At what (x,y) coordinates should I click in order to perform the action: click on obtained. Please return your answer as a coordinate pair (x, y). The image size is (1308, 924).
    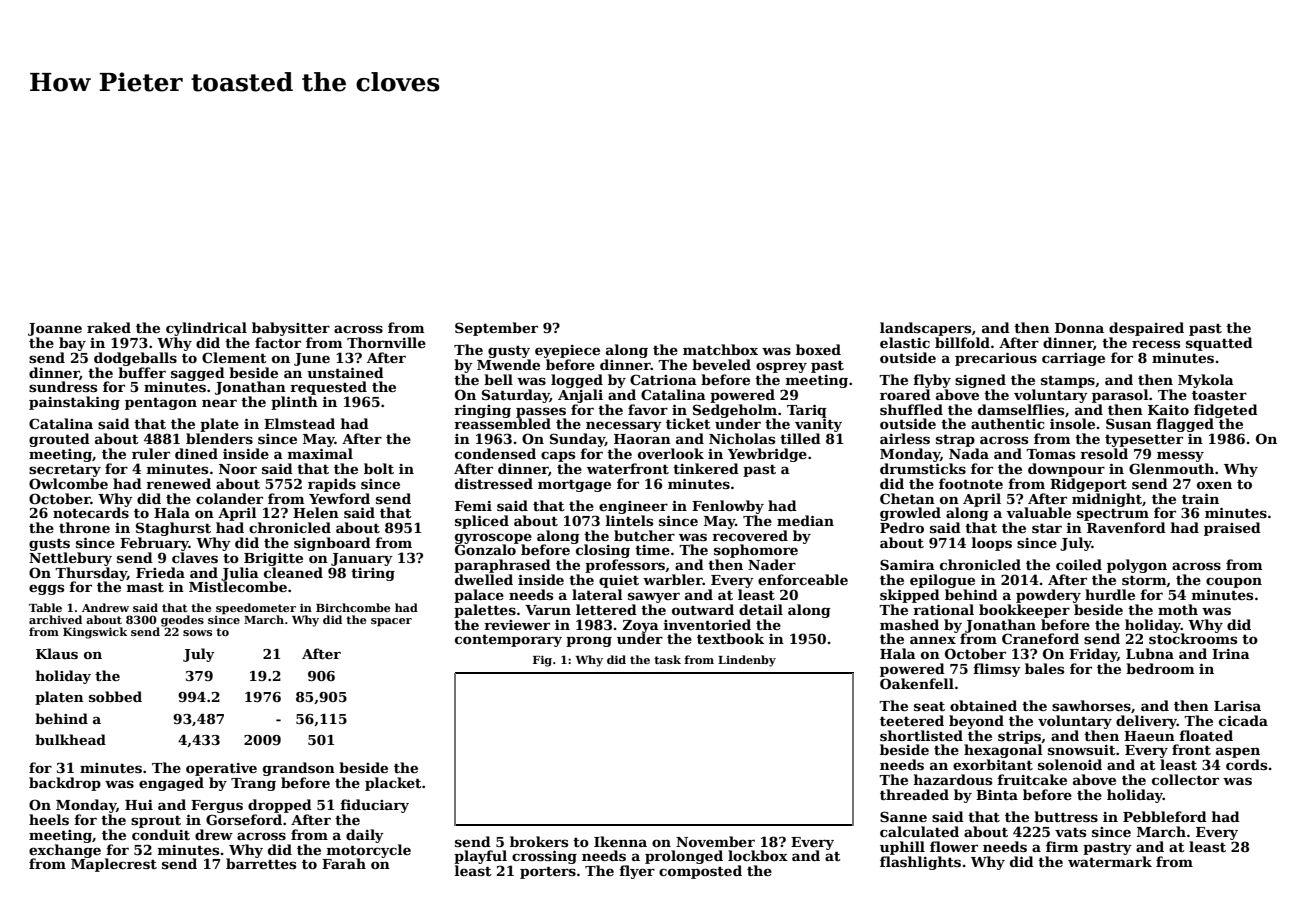
    Looking at the image, I should click on (983, 705).
